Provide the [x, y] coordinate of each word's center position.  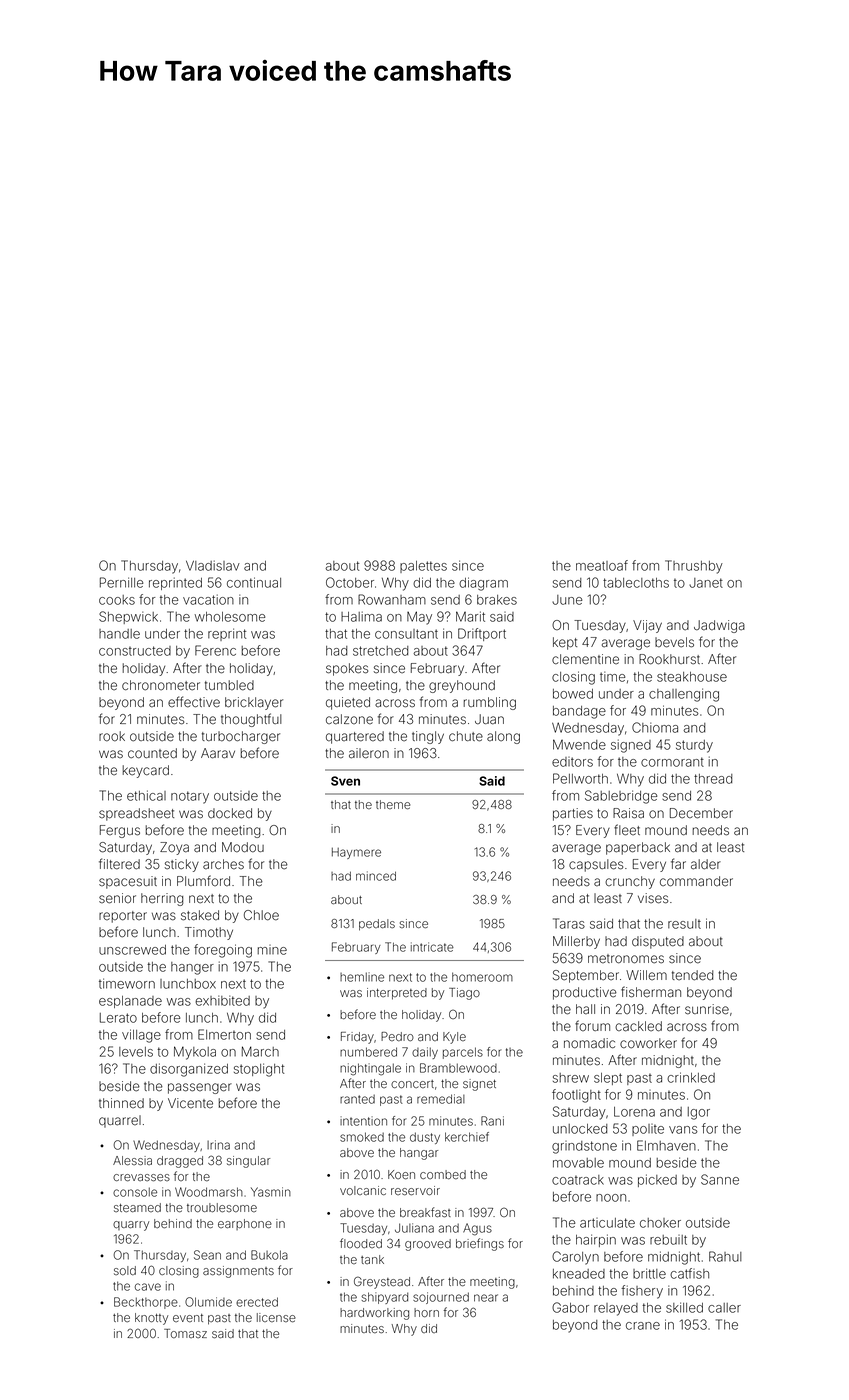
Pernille [121, 582]
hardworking [374, 1314]
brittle [649, 1273]
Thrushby [694, 567]
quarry [131, 1226]
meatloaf [602, 565]
